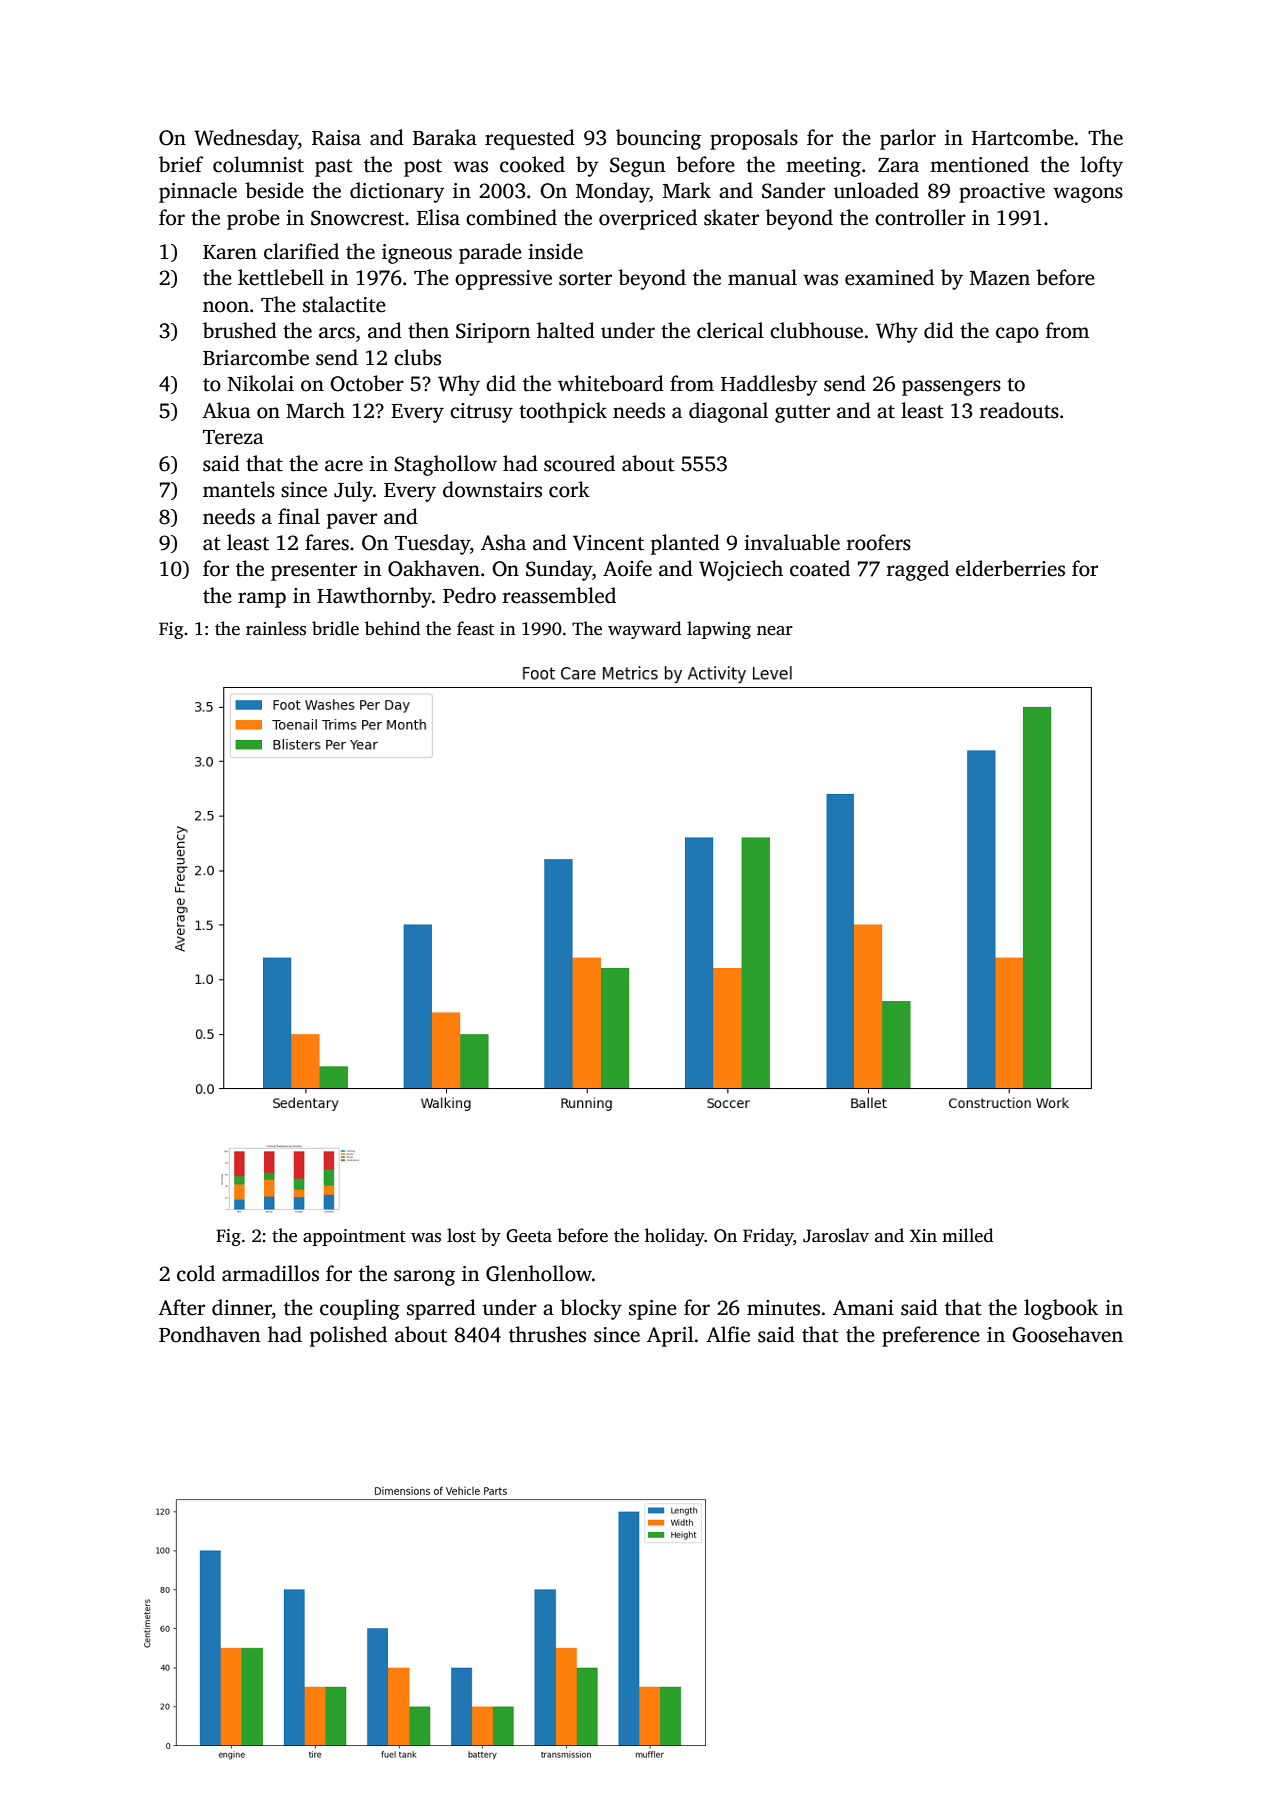  What do you see at coordinates (648, 219) in the screenshot?
I see `overpriced` at bounding box center [648, 219].
